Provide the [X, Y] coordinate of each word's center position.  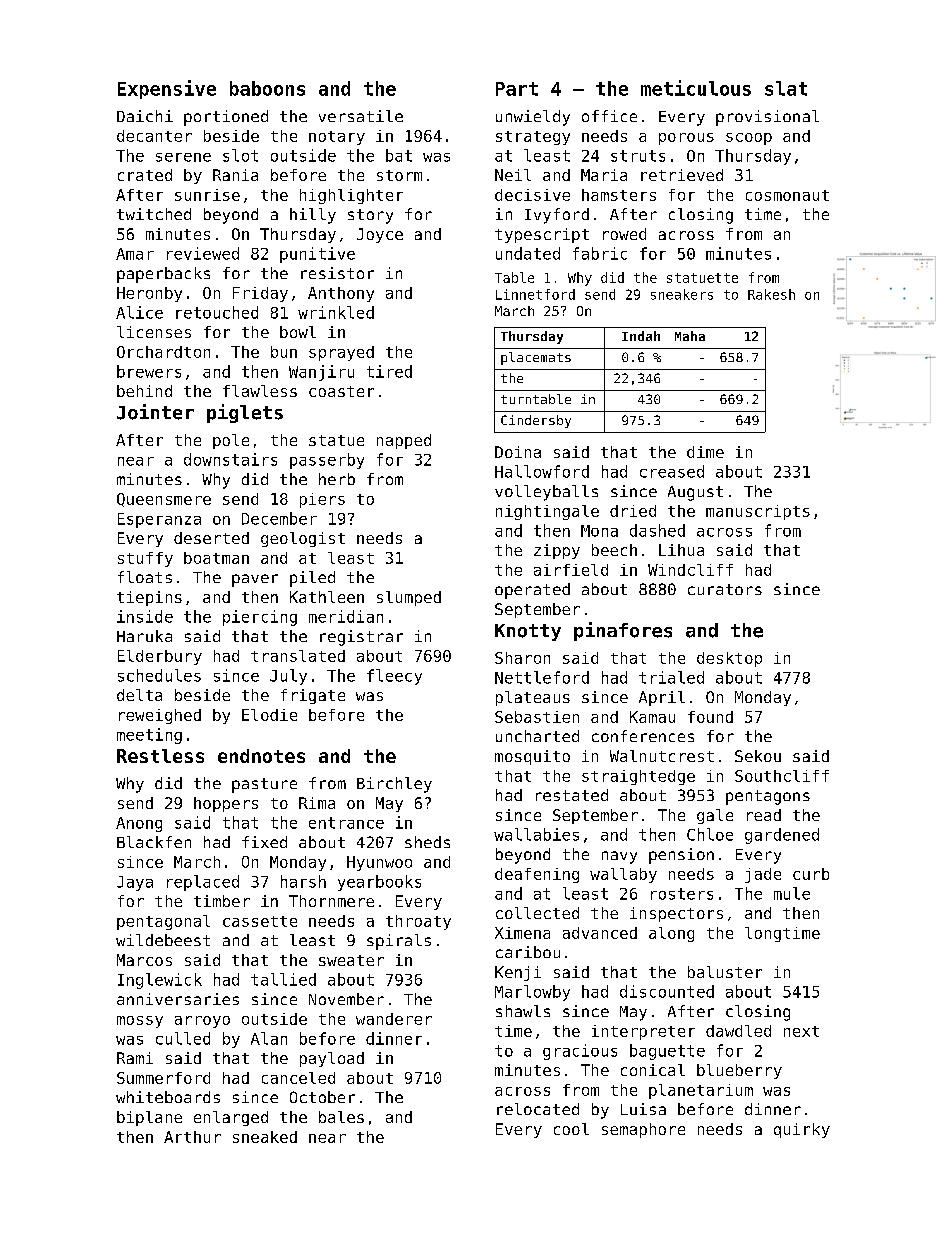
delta [139, 695]
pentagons [768, 797]
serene [183, 157]
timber [222, 901]
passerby [327, 461]
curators [725, 589]
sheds [427, 842]
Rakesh [771, 294]
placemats [536, 358]
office [609, 116]
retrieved [682, 175]
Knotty [528, 632]
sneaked [265, 1137]
